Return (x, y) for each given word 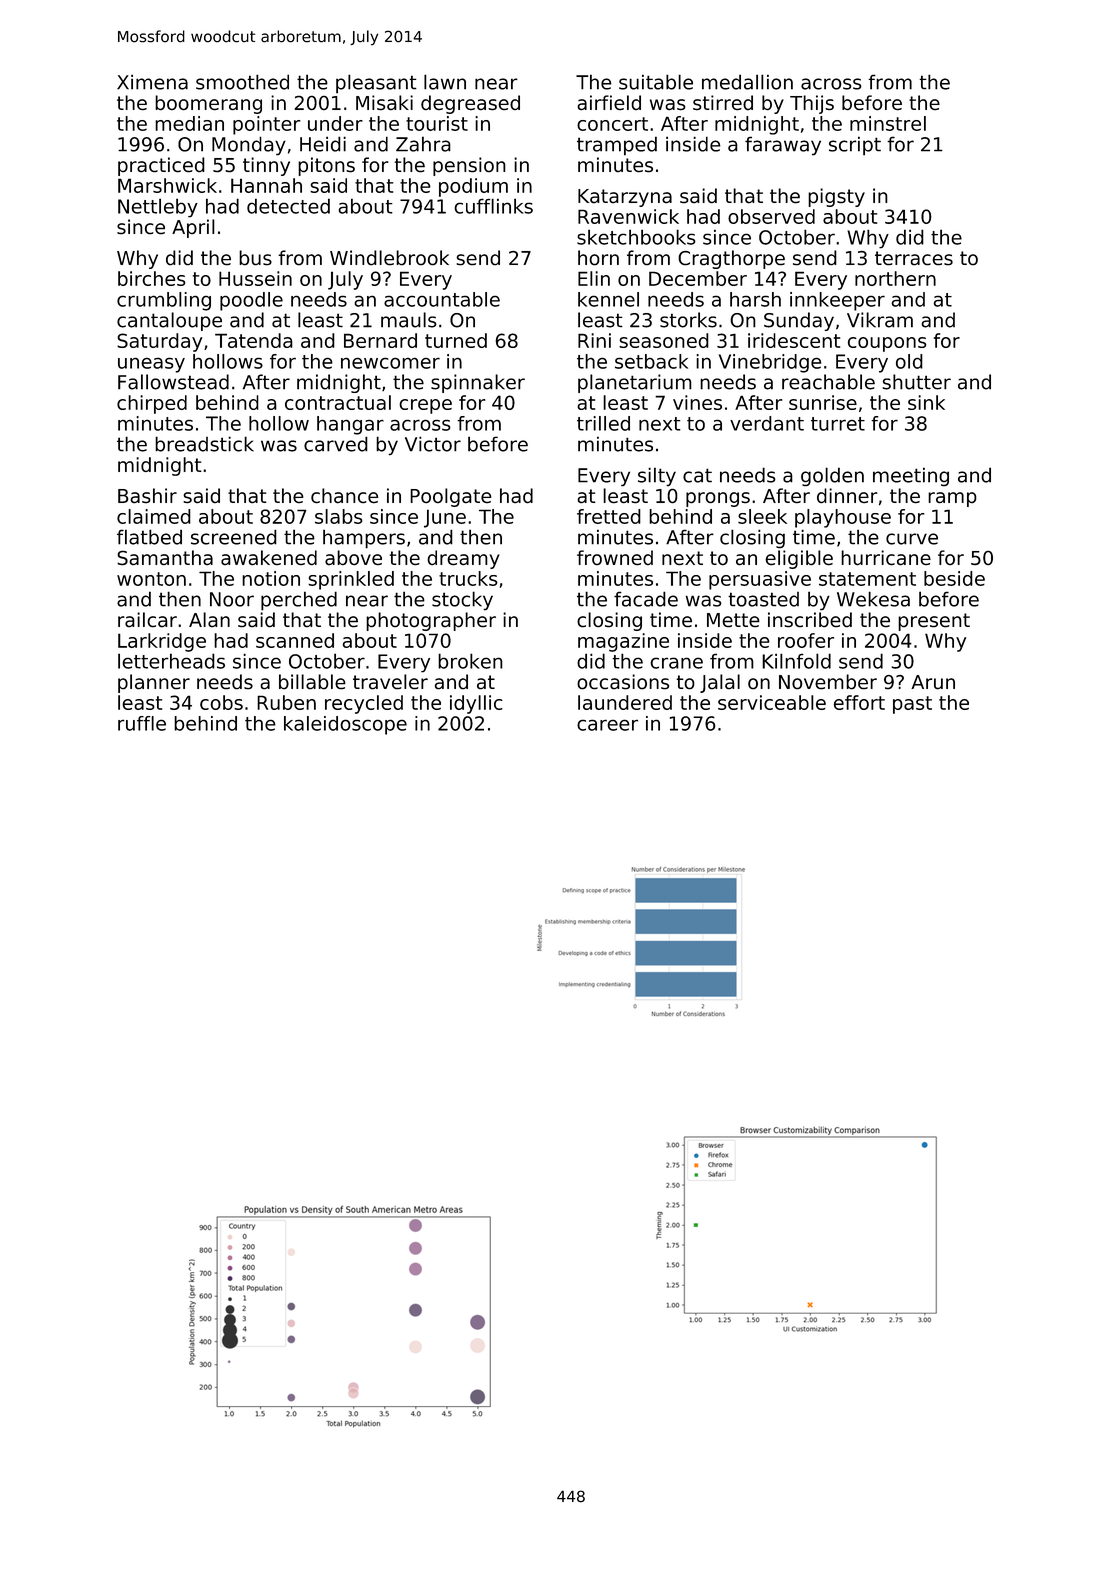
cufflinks (494, 206)
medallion (747, 82)
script (855, 146)
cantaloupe (169, 321)
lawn (445, 82)
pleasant (376, 84)
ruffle (142, 723)
